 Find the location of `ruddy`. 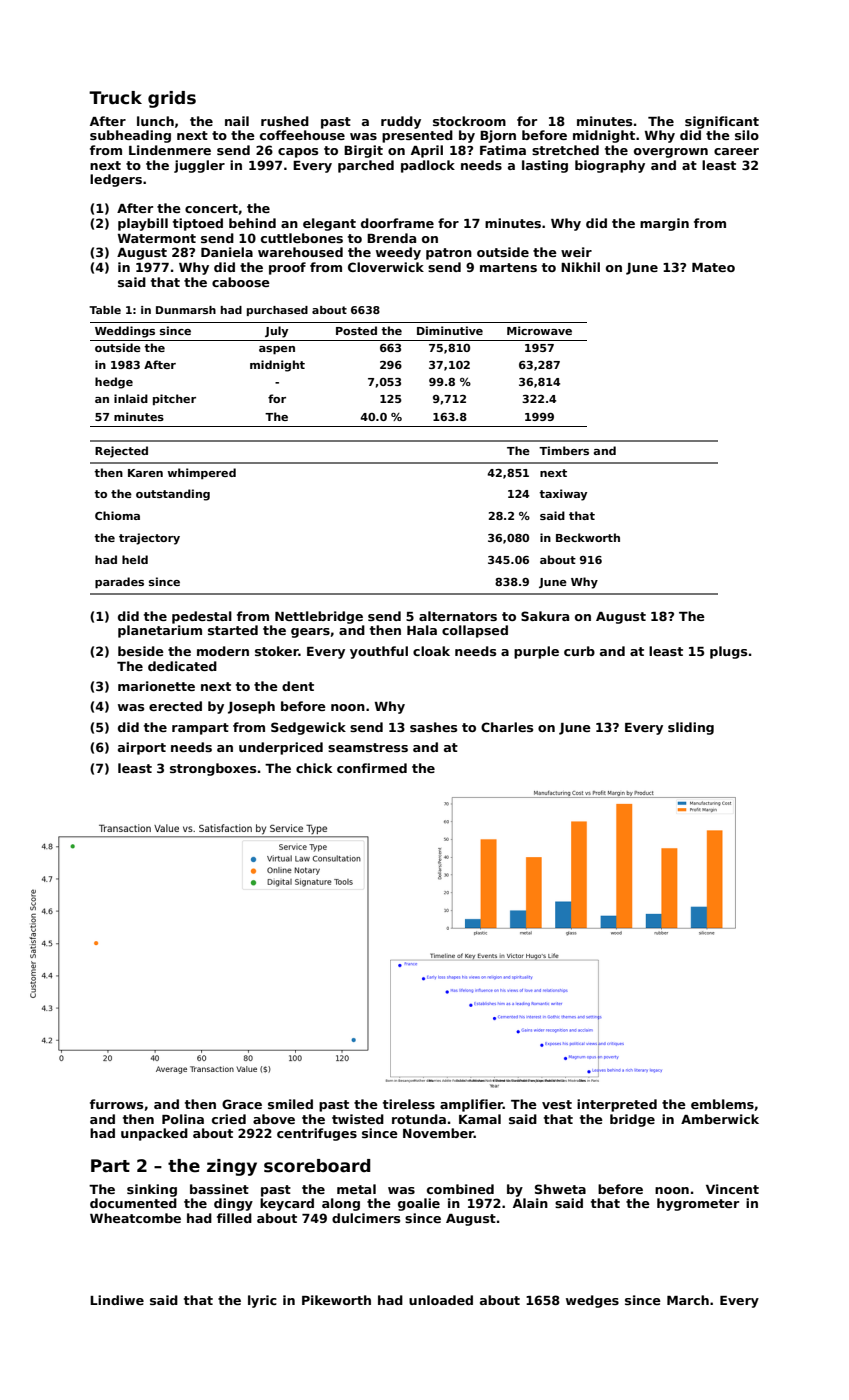

ruddy is located at coordinates (401, 122).
